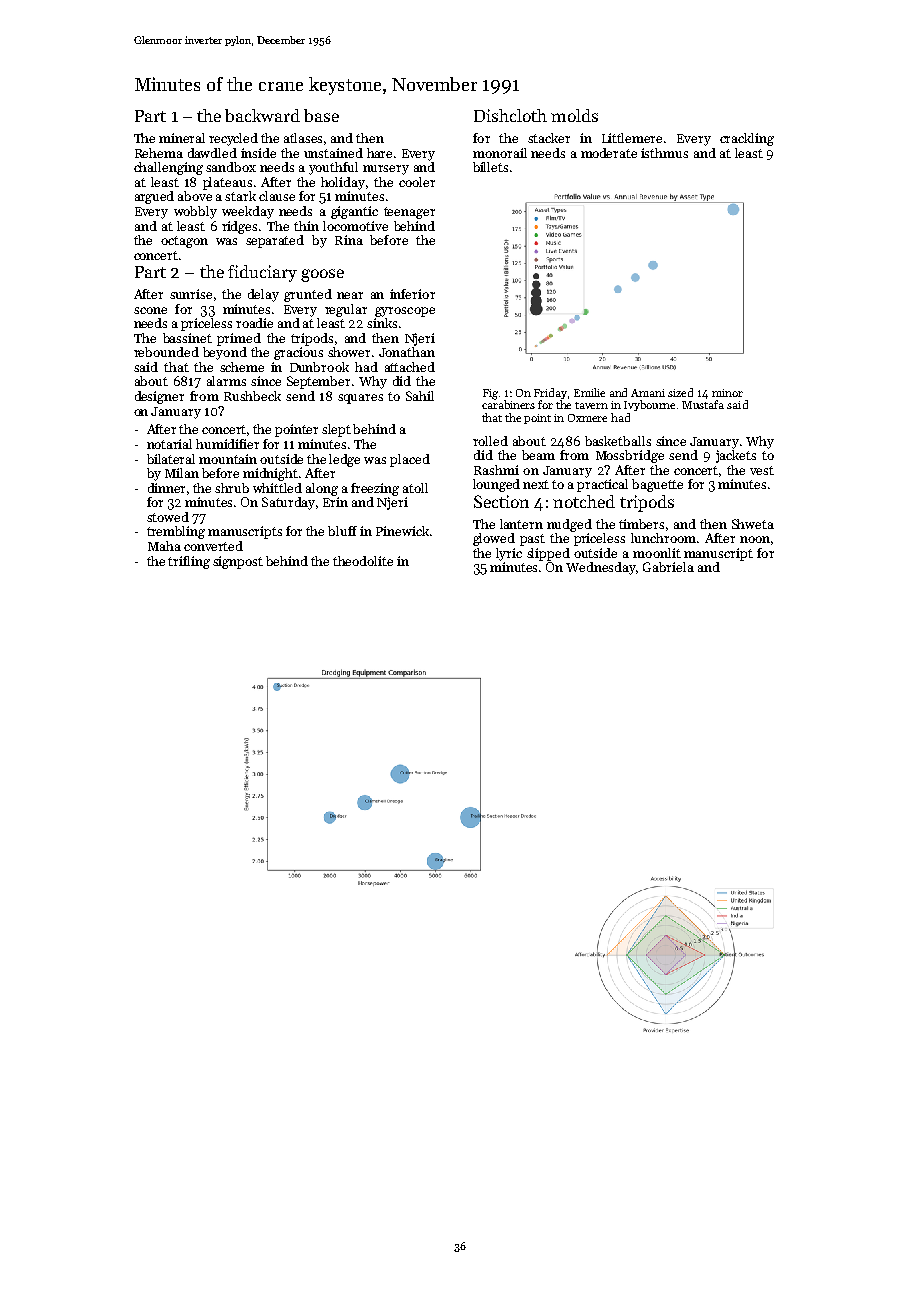 This image has width=908, height=1316. What do you see at coordinates (668, 567) in the image?
I see `Gabriela` at bounding box center [668, 567].
